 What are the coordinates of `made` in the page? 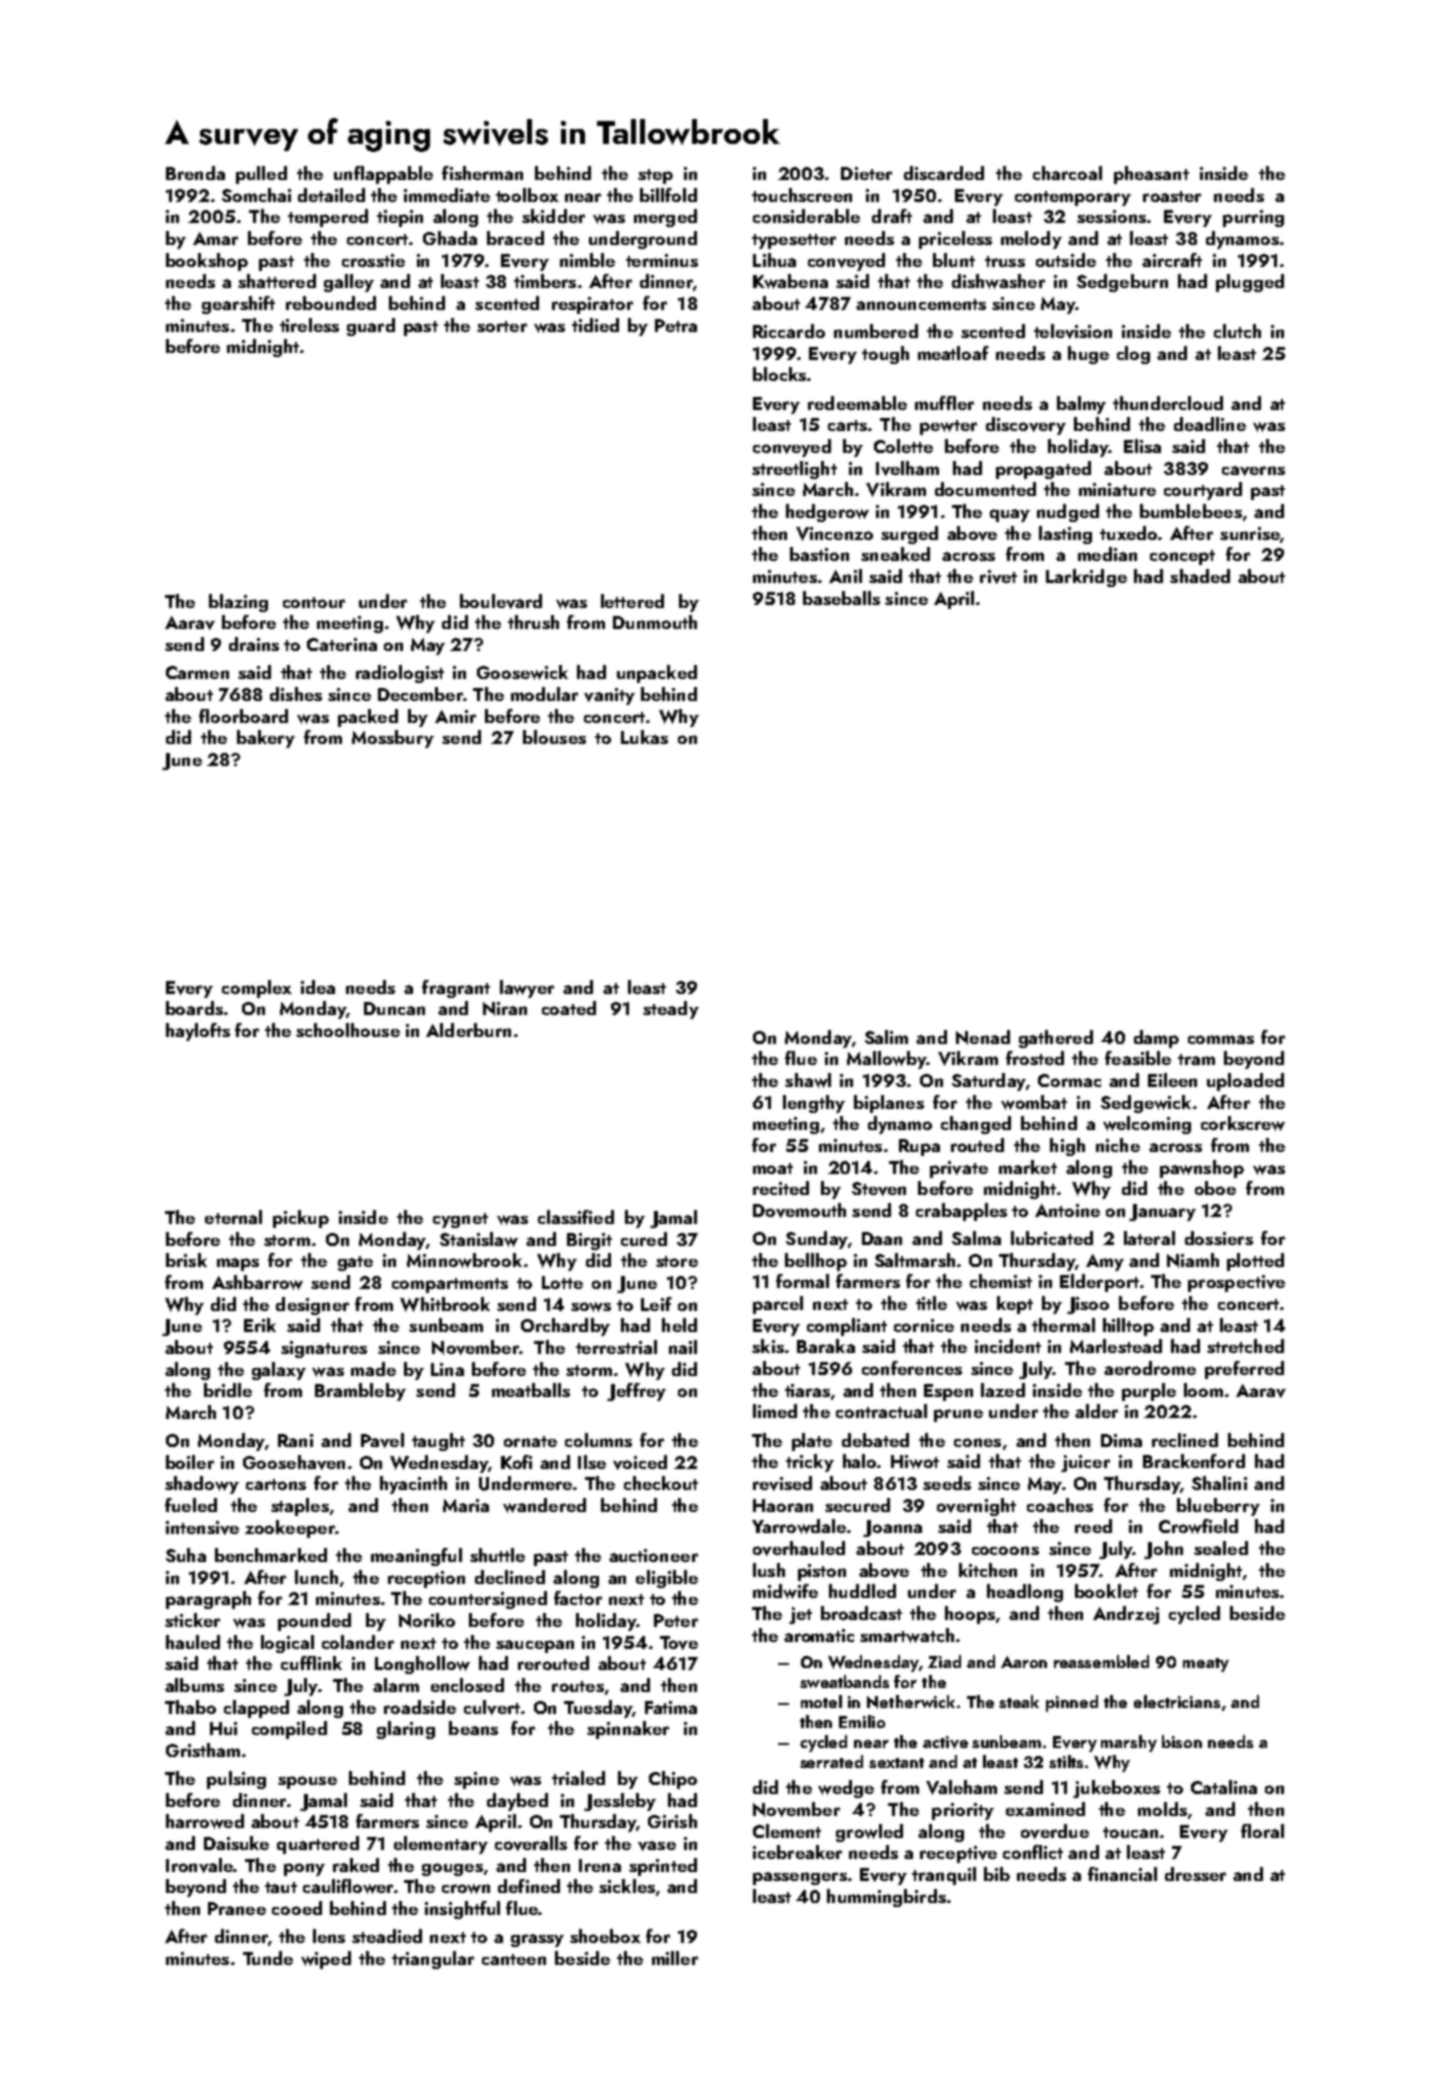 It's located at (373, 1369).
